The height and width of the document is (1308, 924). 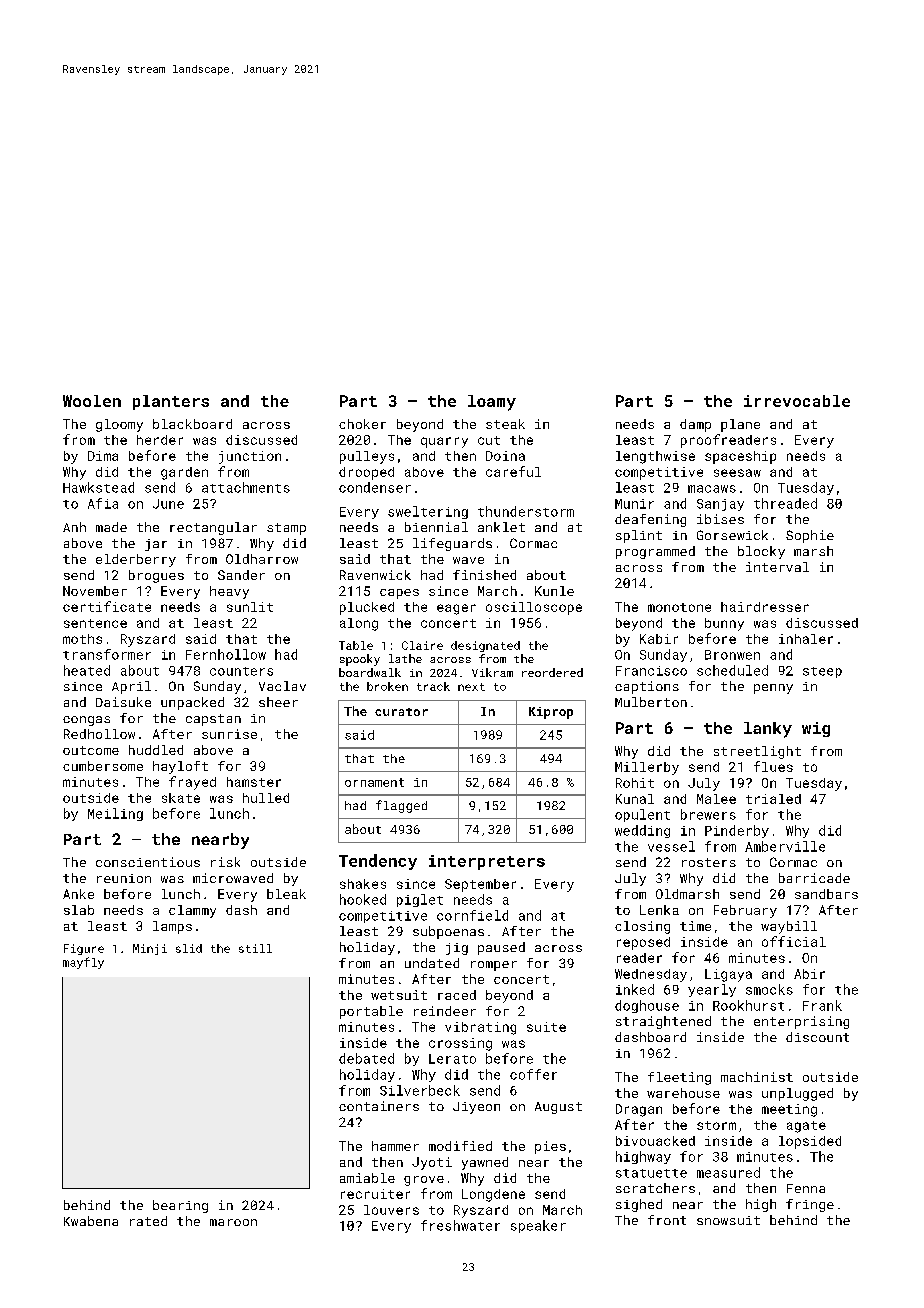 I want to click on containers, so click(x=379, y=1106).
